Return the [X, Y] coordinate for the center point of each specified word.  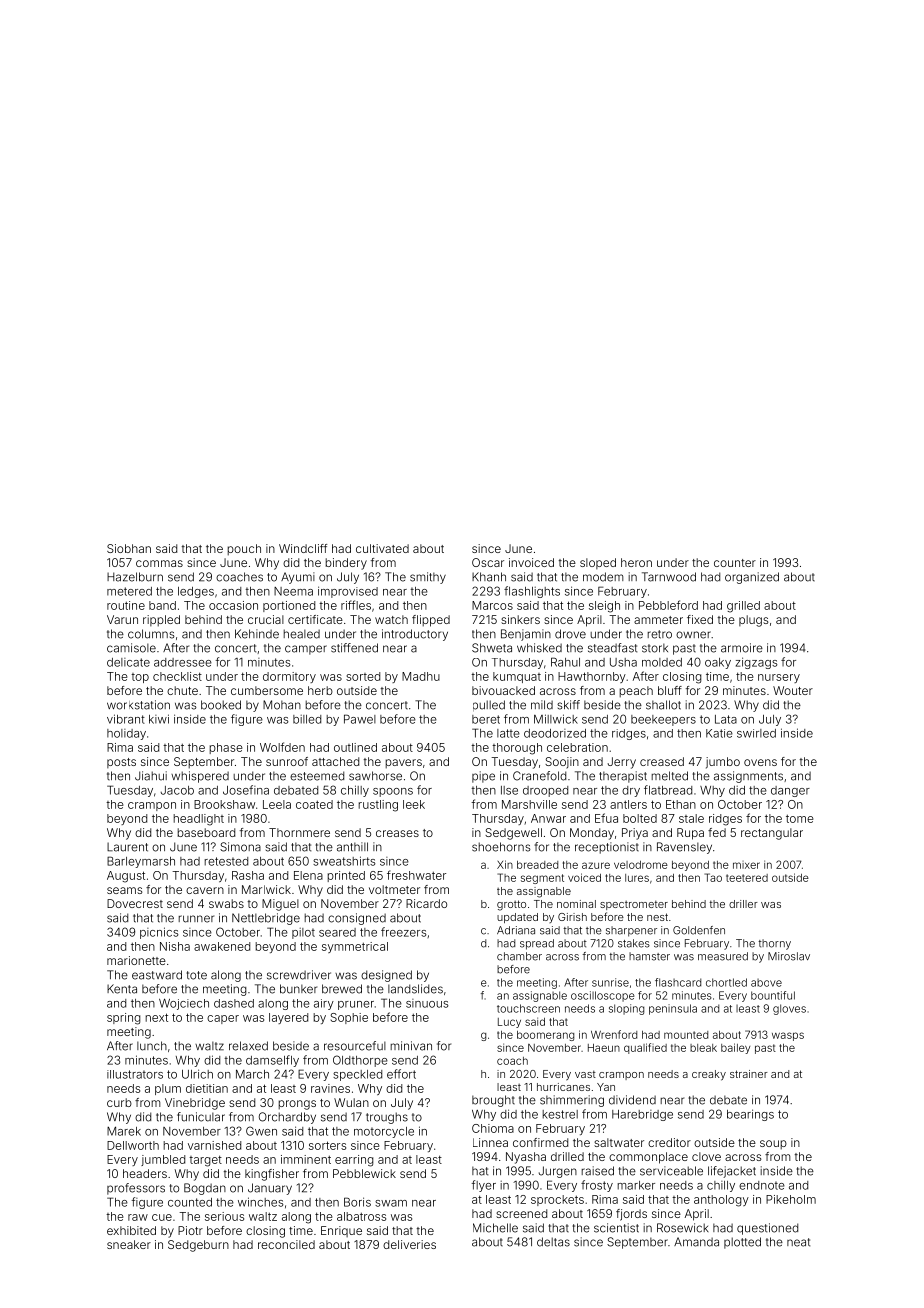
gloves [789, 1009]
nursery [779, 678]
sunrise [610, 982]
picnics [159, 933]
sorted [363, 676]
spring [124, 1019]
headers [145, 1173]
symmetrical [355, 947]
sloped [598, 563]
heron [636, 562]
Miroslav [789, 956]
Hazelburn [135, 577]
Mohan [282, 705]
